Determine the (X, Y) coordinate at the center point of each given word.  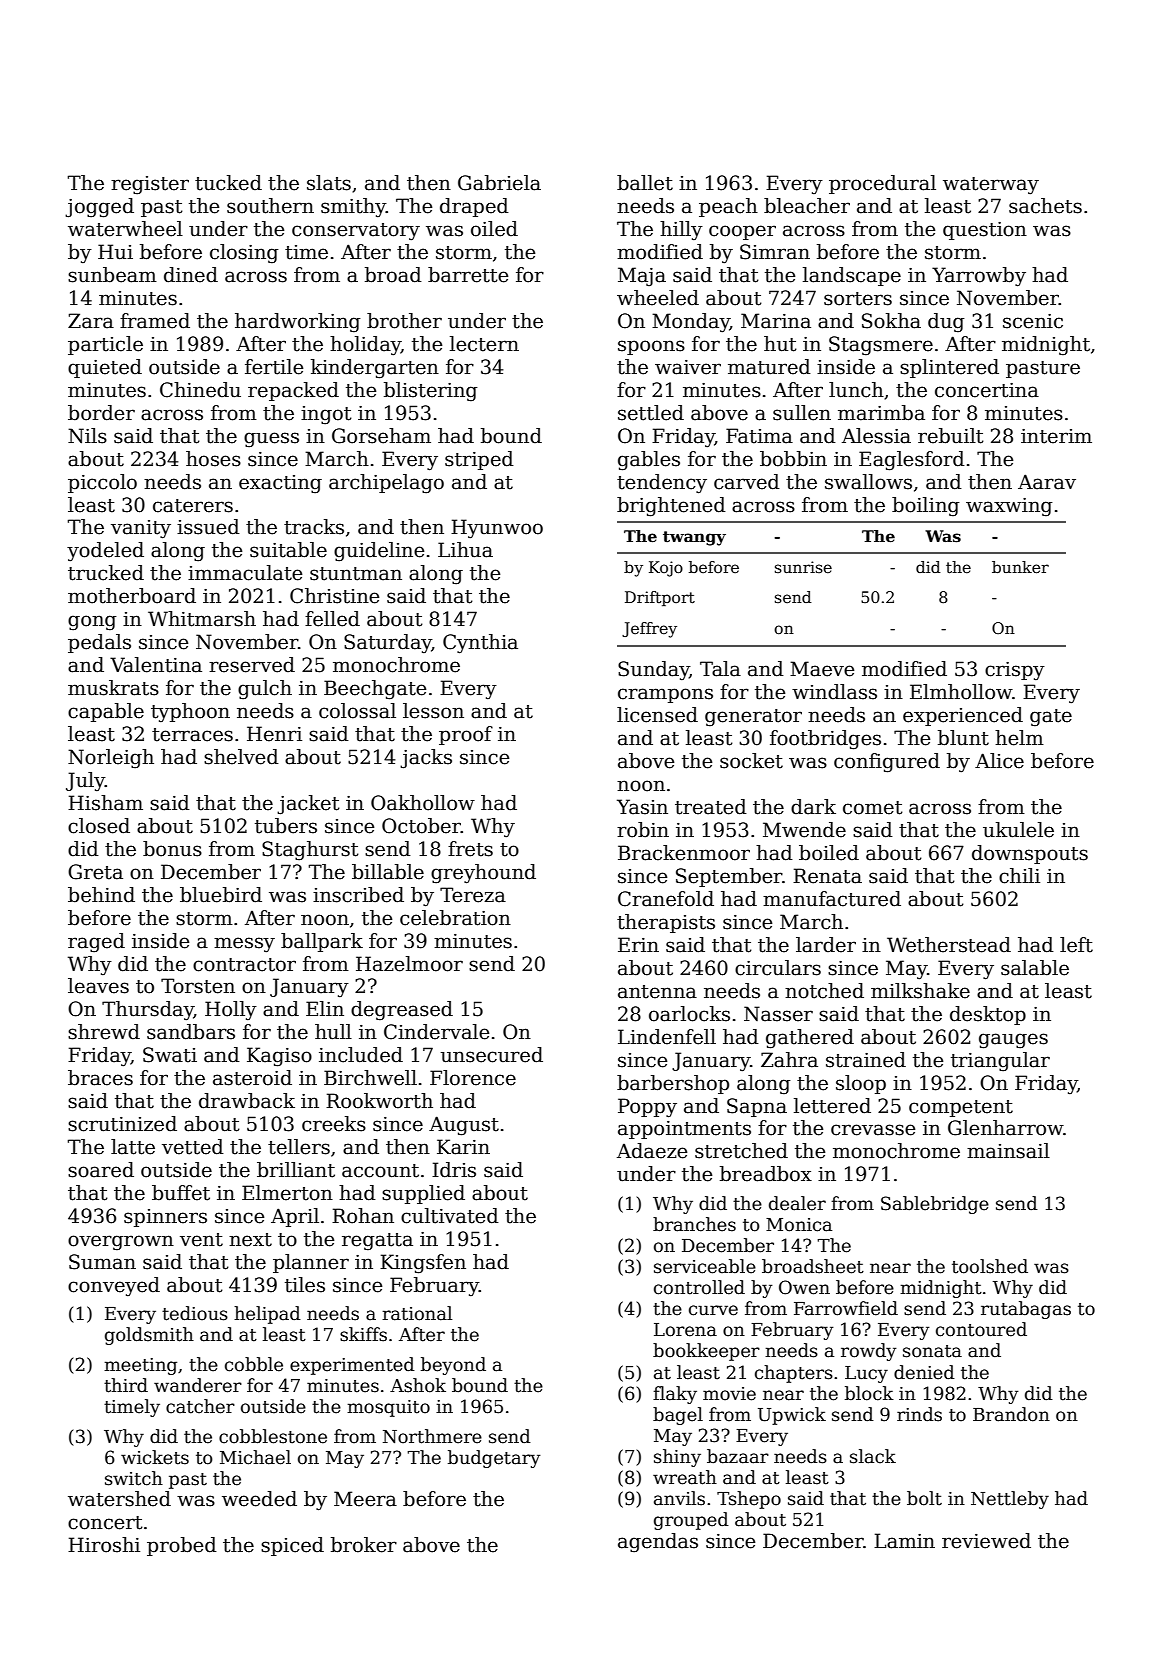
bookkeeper (706, 1352)
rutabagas (1026, 1310)
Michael (255, 1457)
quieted (105, 368)
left (1076, 945)
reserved (252, 665)
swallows (868, 482)
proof (466, 735)
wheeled (658, 298)
